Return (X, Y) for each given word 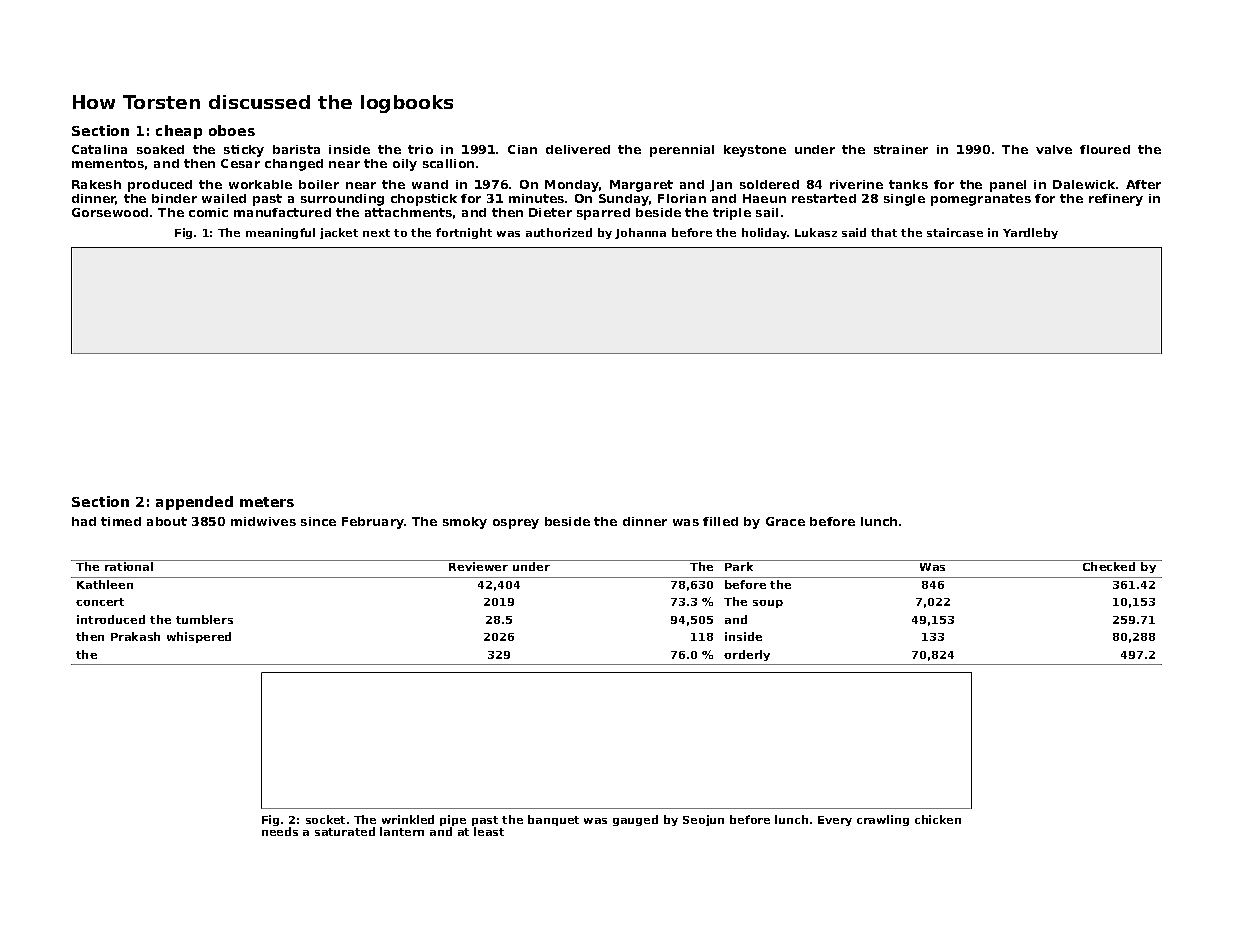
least (489, 832)
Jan (721, 186)
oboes (232, 130)
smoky (465, 523)
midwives (263, 521)
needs (280, 832)
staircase (955, 232)
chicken (938, 819)
